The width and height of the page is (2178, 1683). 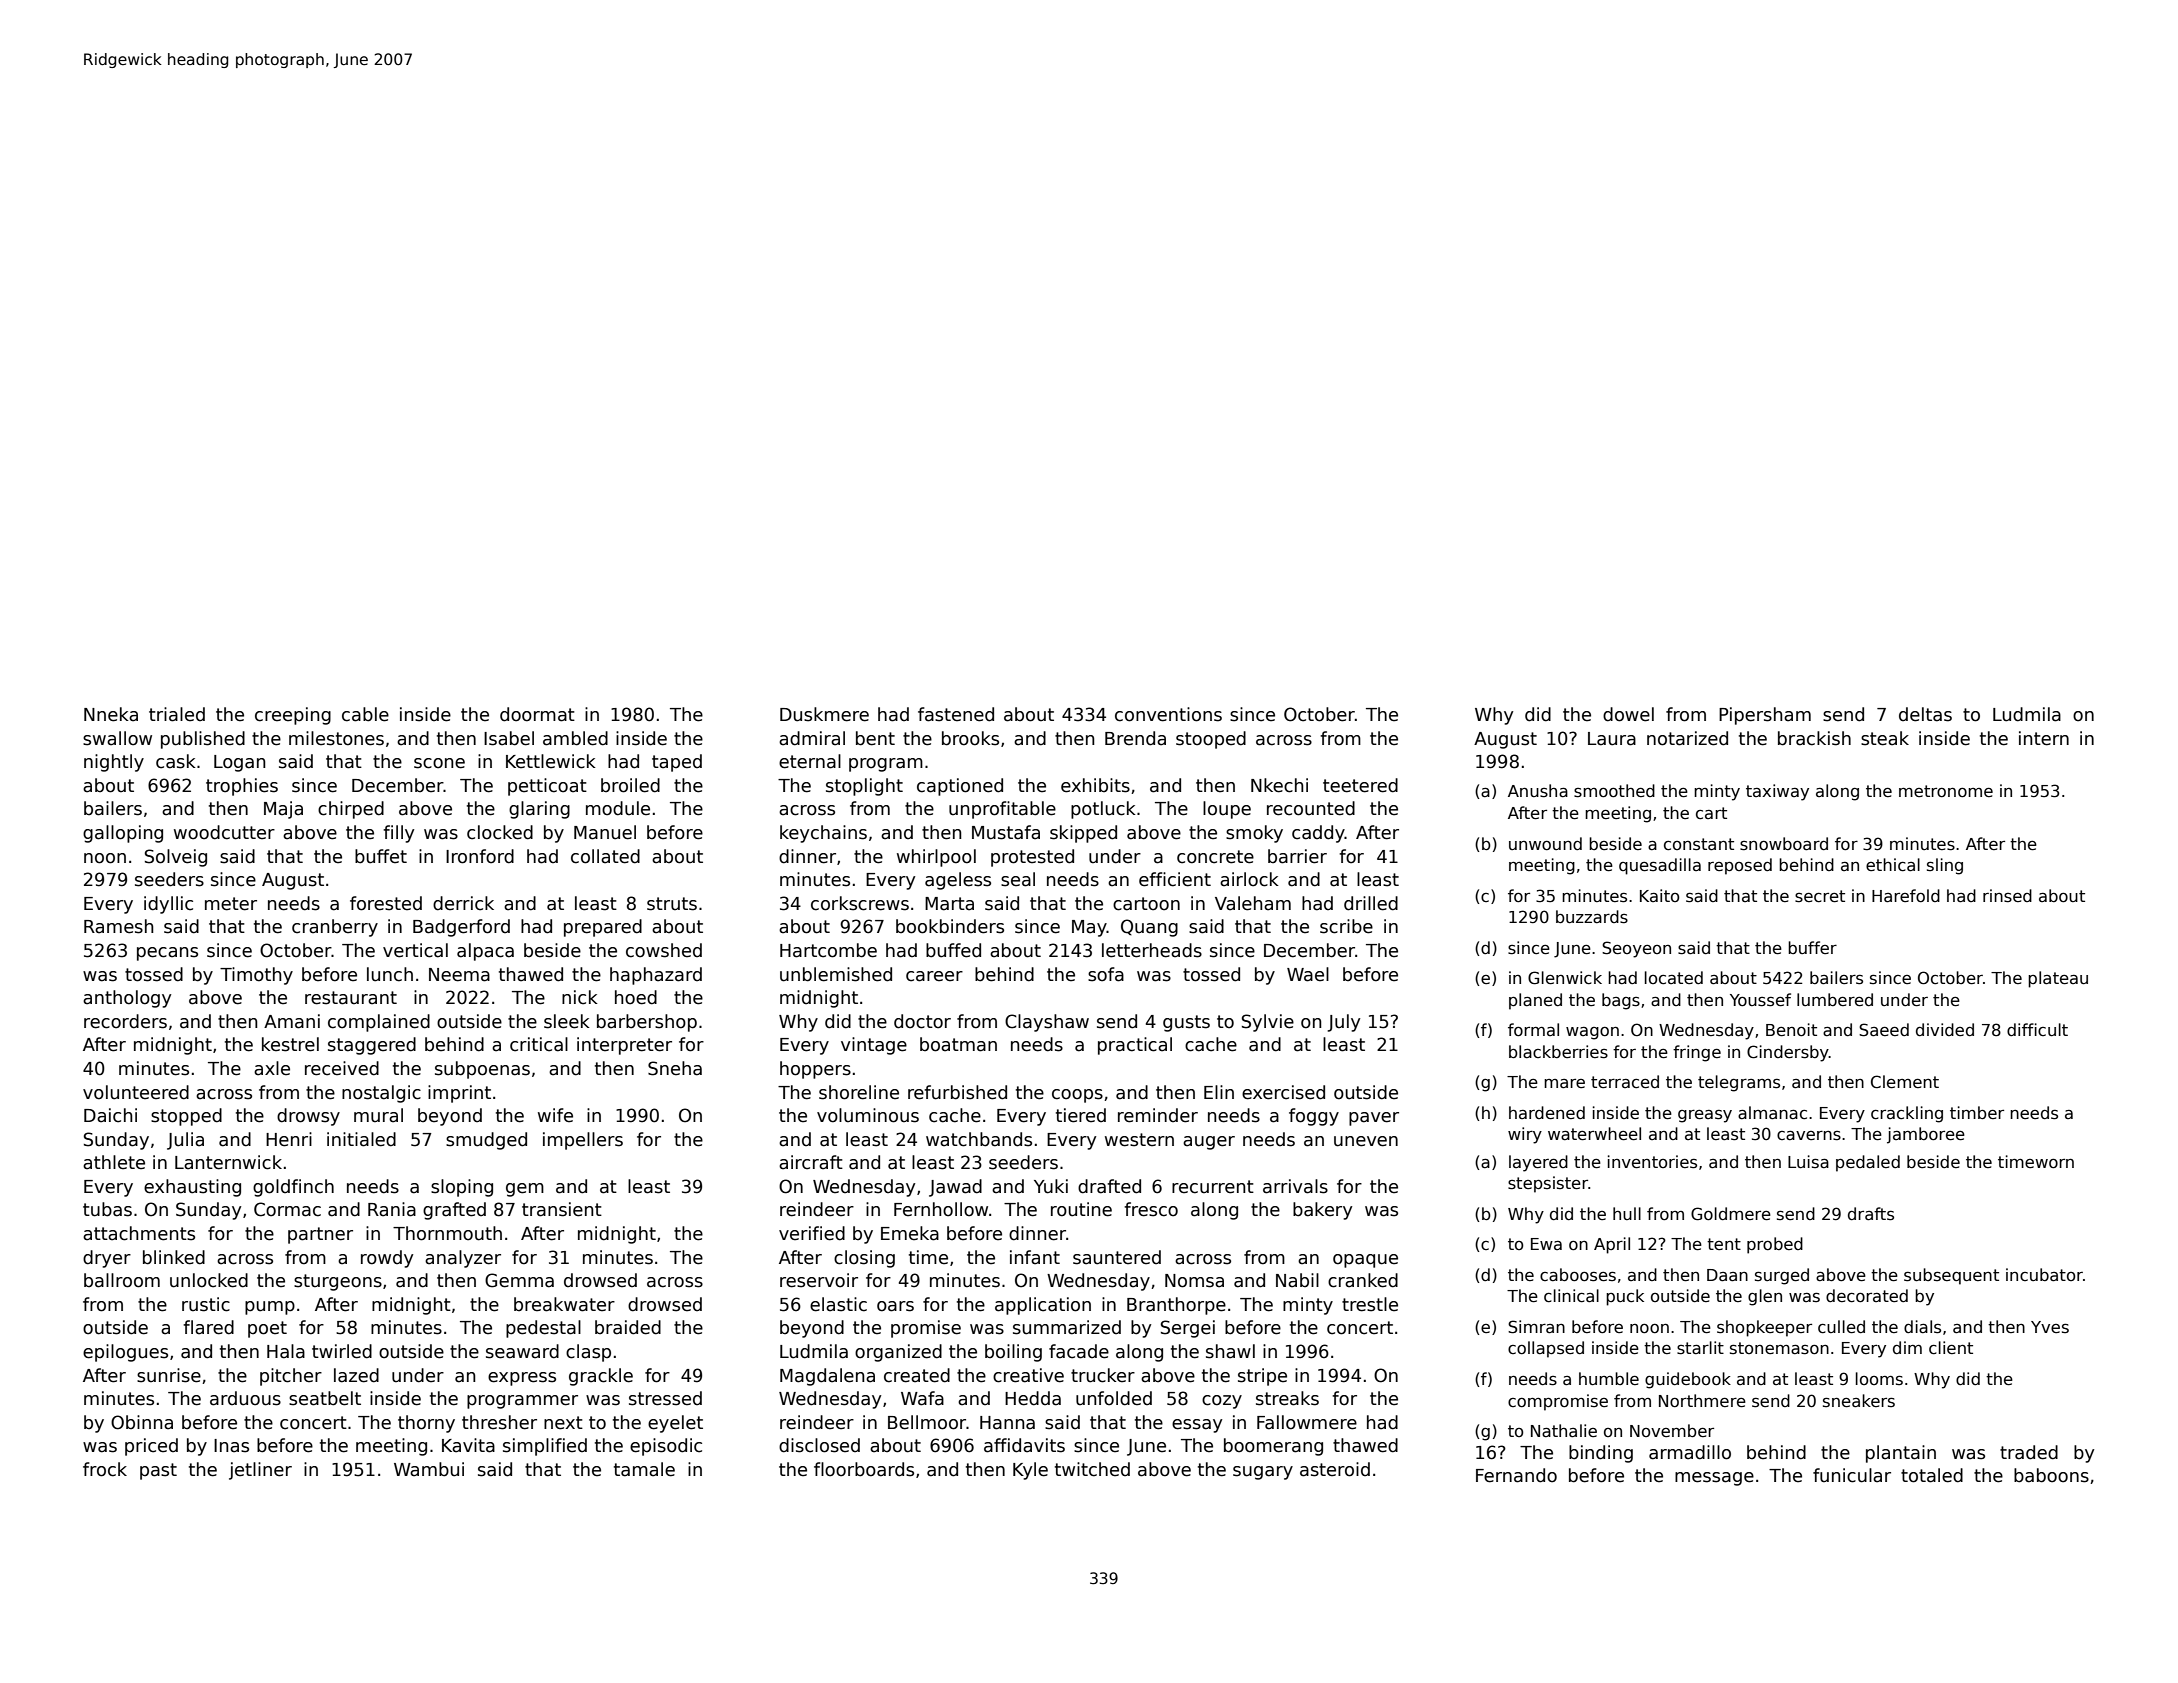 What do you see at coordinates (176, 858) in the page?
I see `Solveig` at bounding box center [176, 858].
